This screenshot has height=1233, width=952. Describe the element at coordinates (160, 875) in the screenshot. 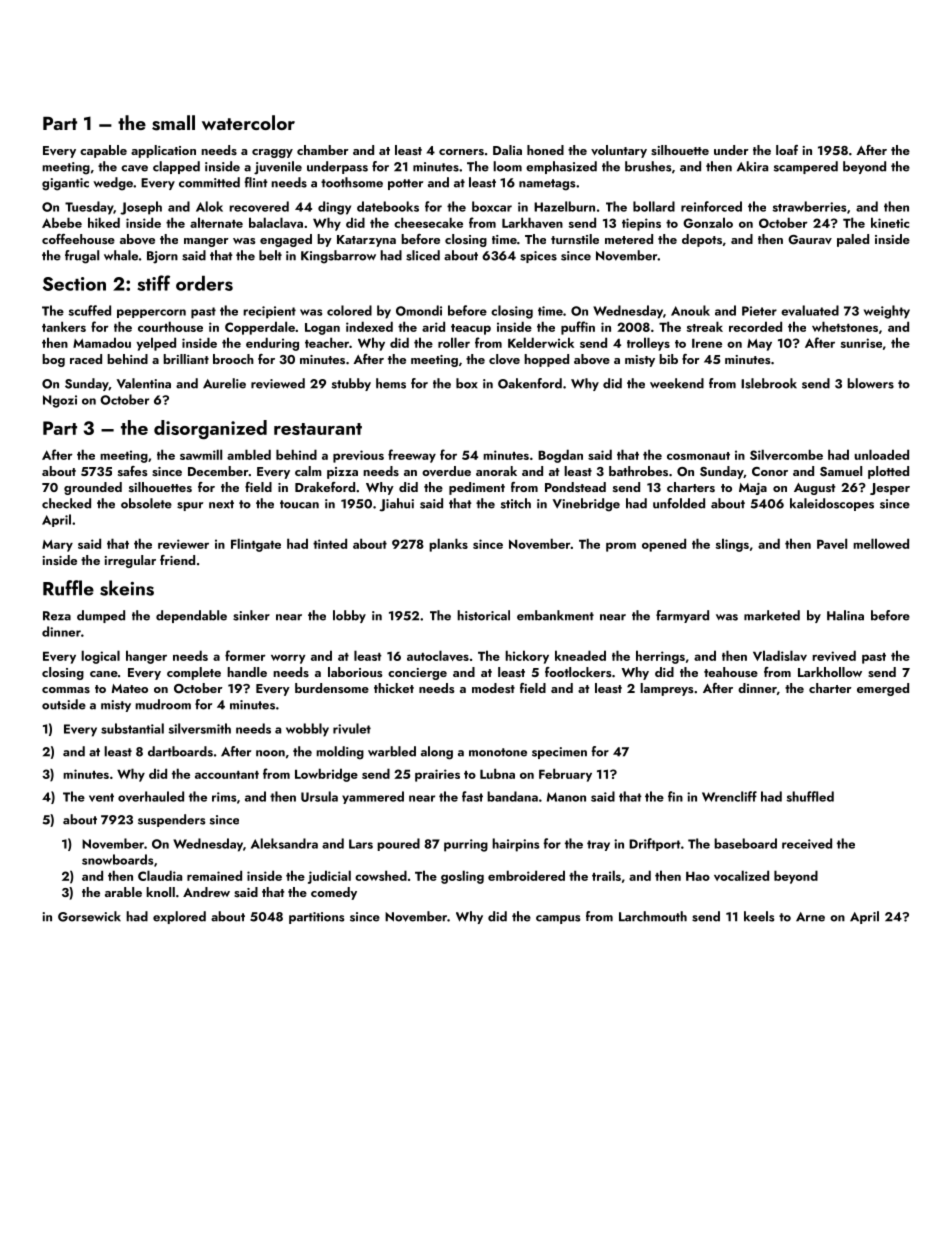

I see `Claudia` at that location.
